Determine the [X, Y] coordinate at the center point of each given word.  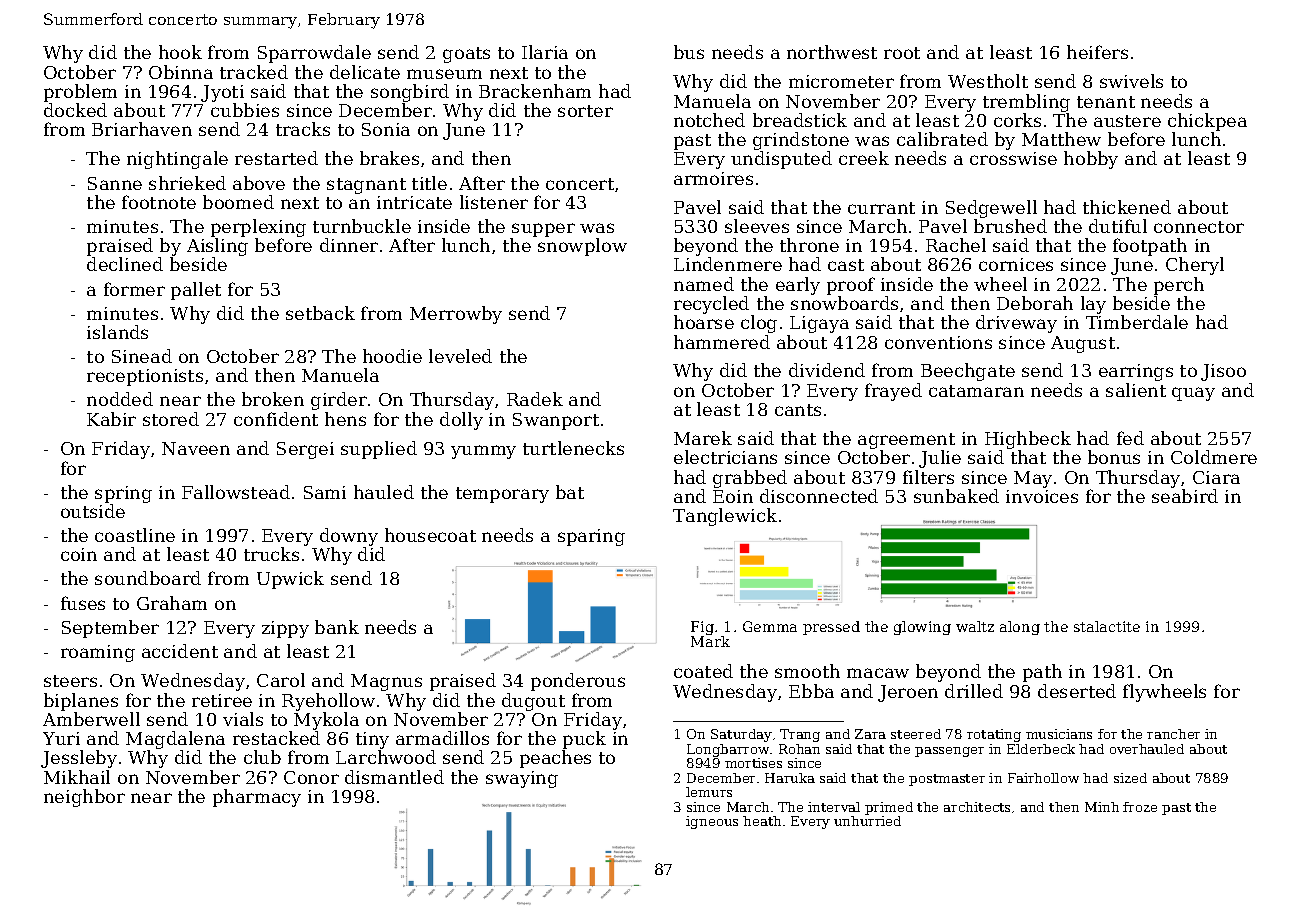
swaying [522, 779]
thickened [1127, 207]
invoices [1042, 496]
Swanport [556, 421]
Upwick [290, 580]
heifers [1097, 52]
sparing [591, 537]
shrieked [187, 183]
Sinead [142, 356]
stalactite [1107, 626]
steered [916, 734]
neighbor [84, 798]
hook [180, 52]
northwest [832, 52]
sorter [585, 111]
